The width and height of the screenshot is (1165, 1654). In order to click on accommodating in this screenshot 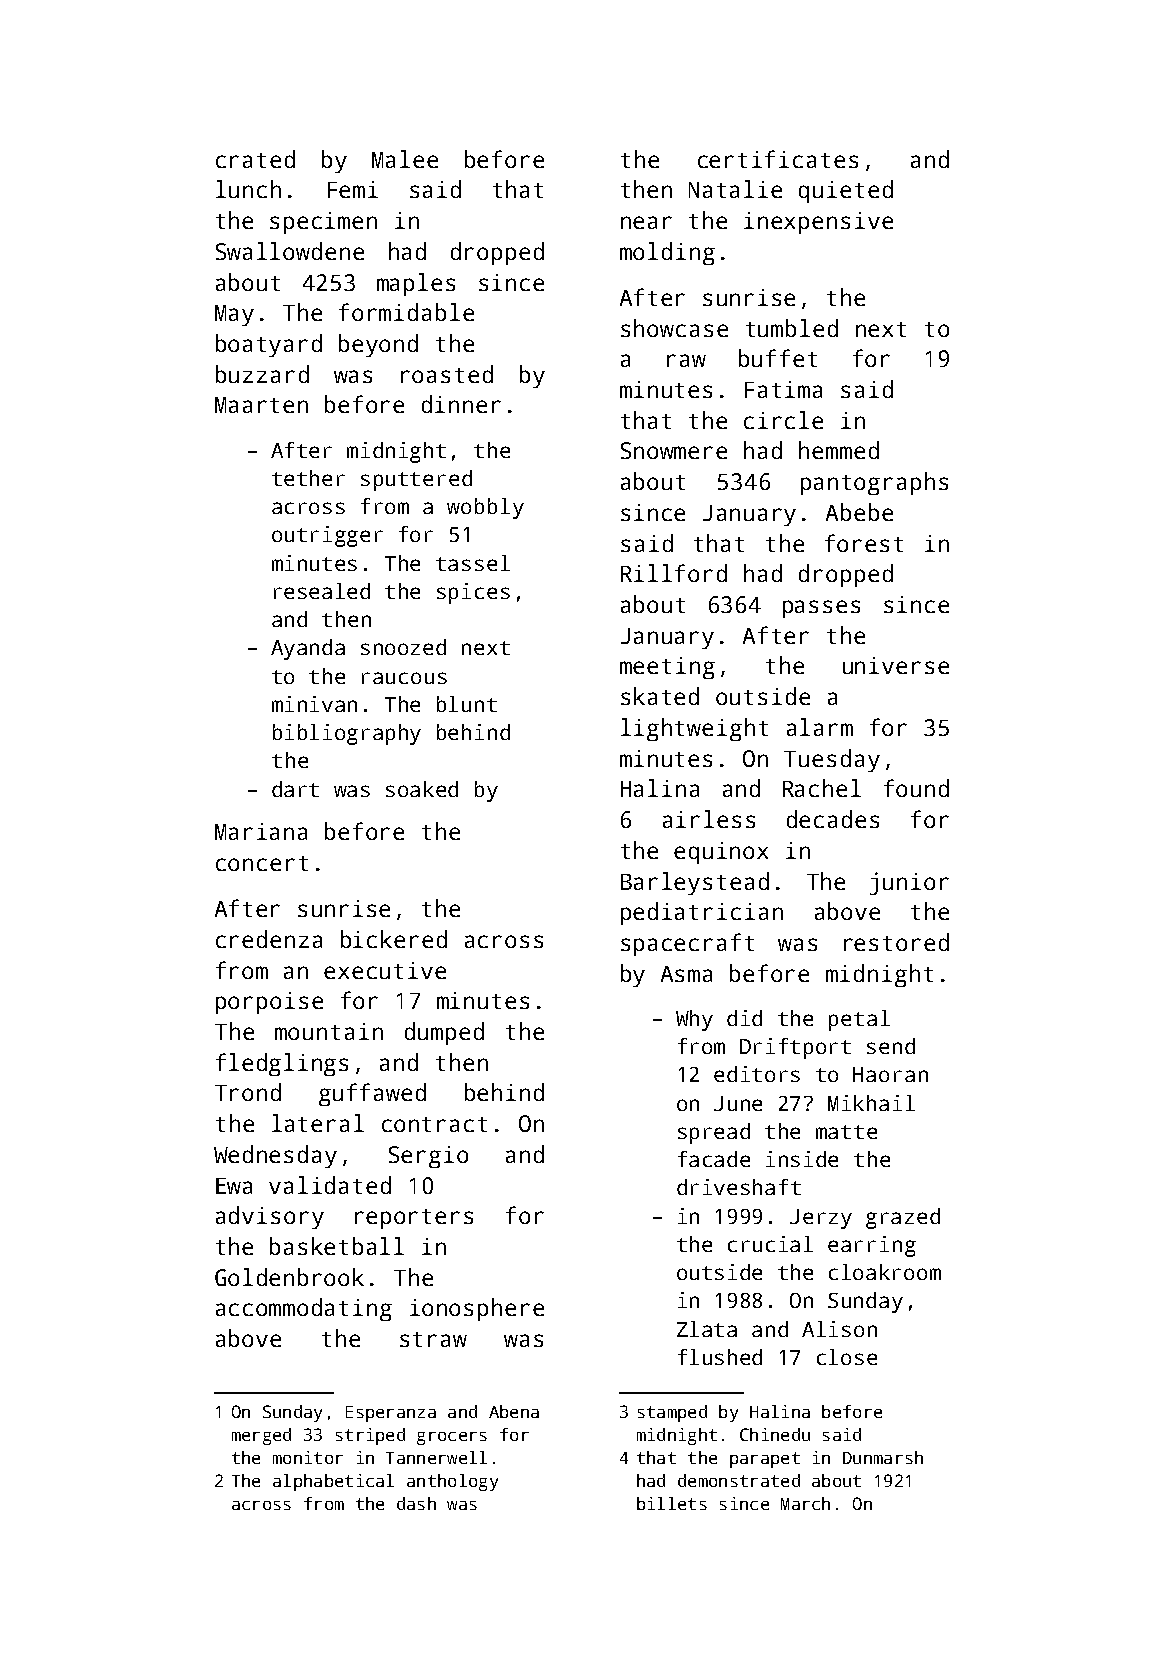, I will do `click(304, 1309)`.
